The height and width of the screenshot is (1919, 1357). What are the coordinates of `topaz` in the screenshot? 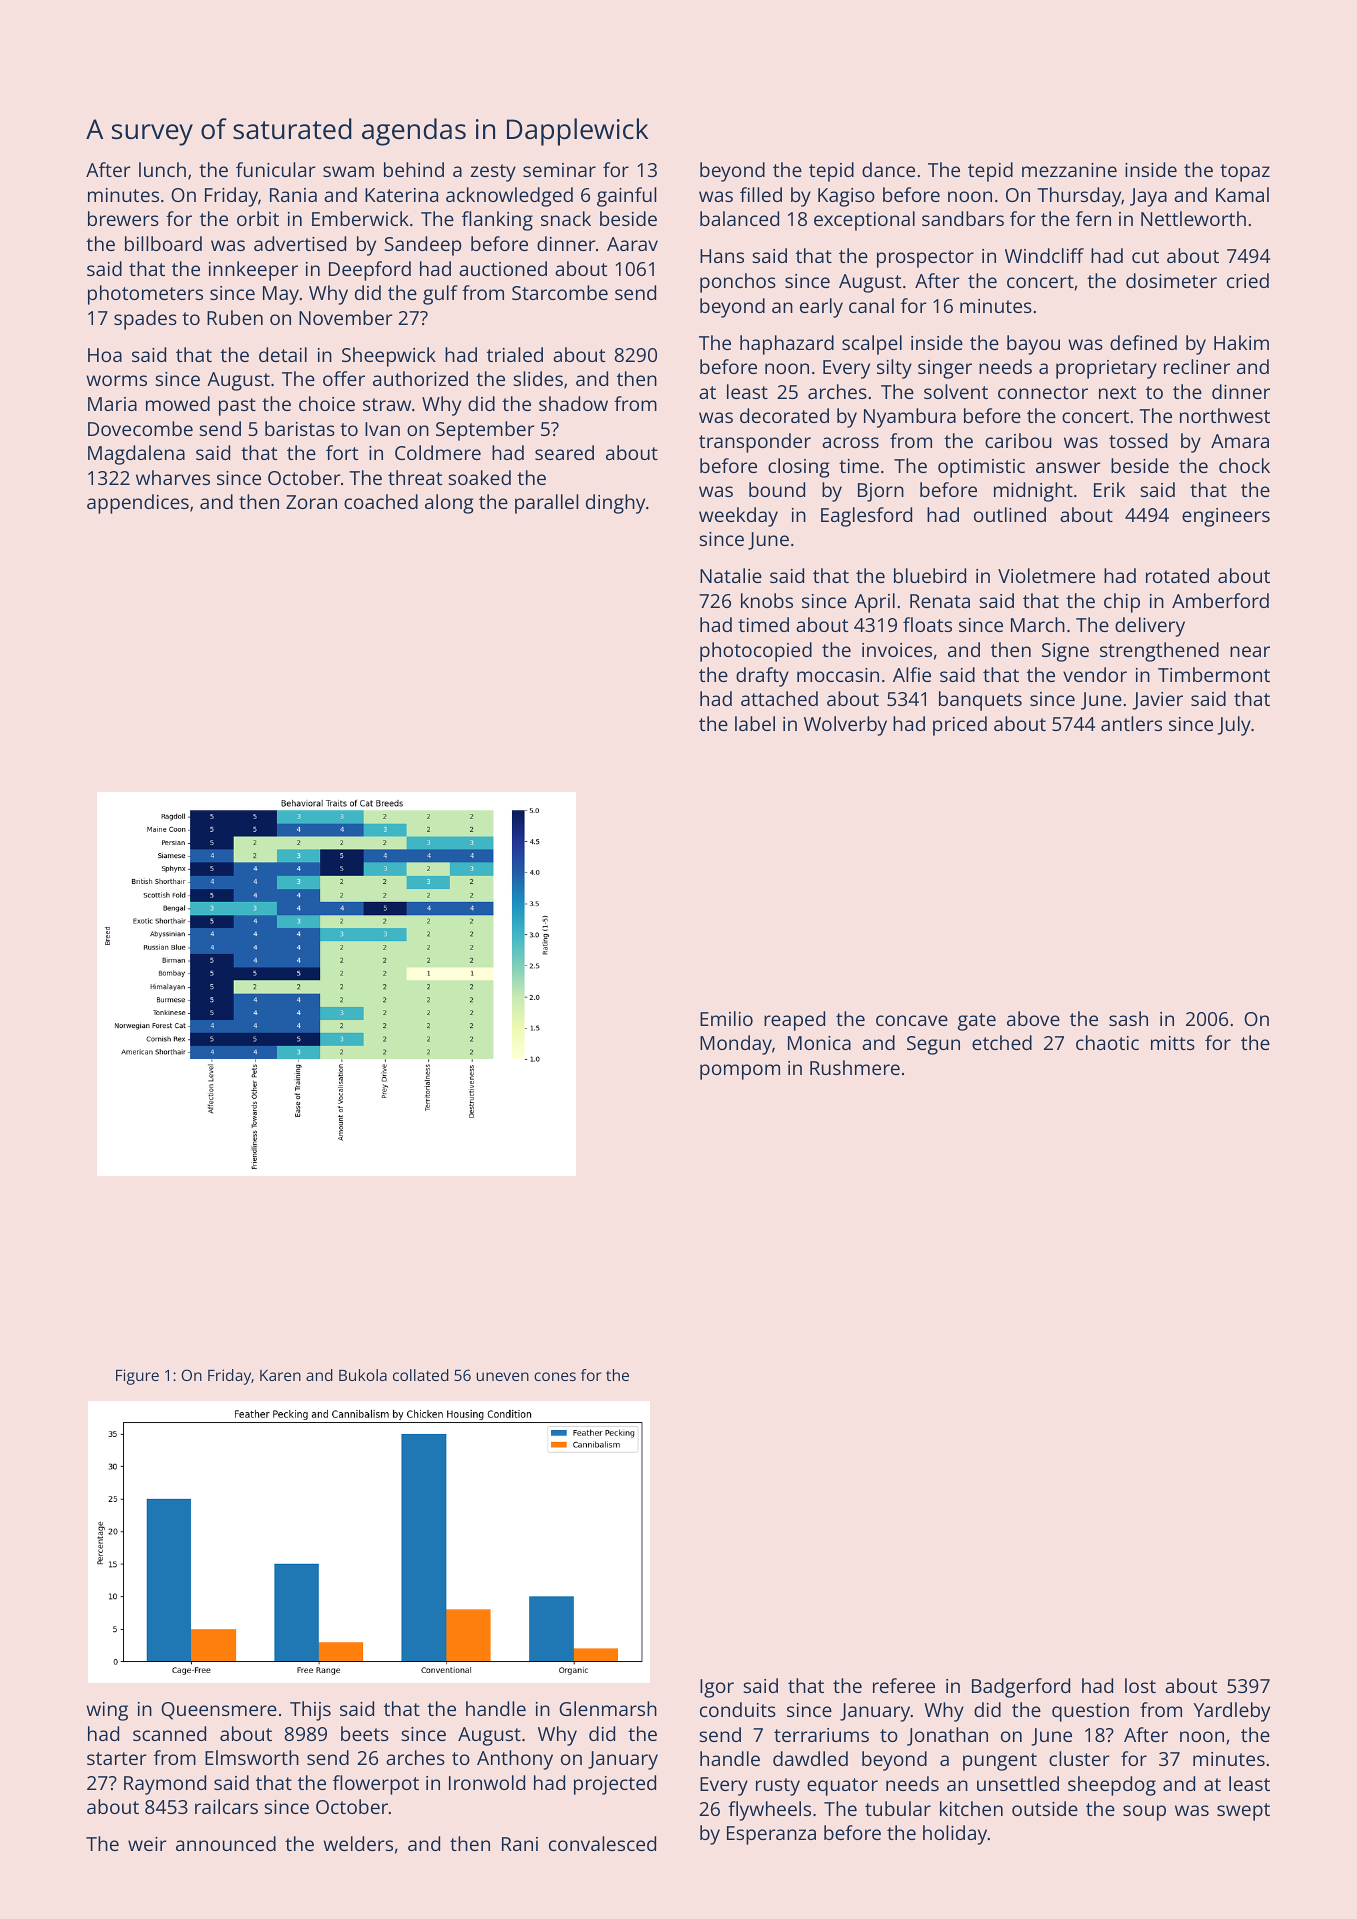 It's located at (1245, 173).
